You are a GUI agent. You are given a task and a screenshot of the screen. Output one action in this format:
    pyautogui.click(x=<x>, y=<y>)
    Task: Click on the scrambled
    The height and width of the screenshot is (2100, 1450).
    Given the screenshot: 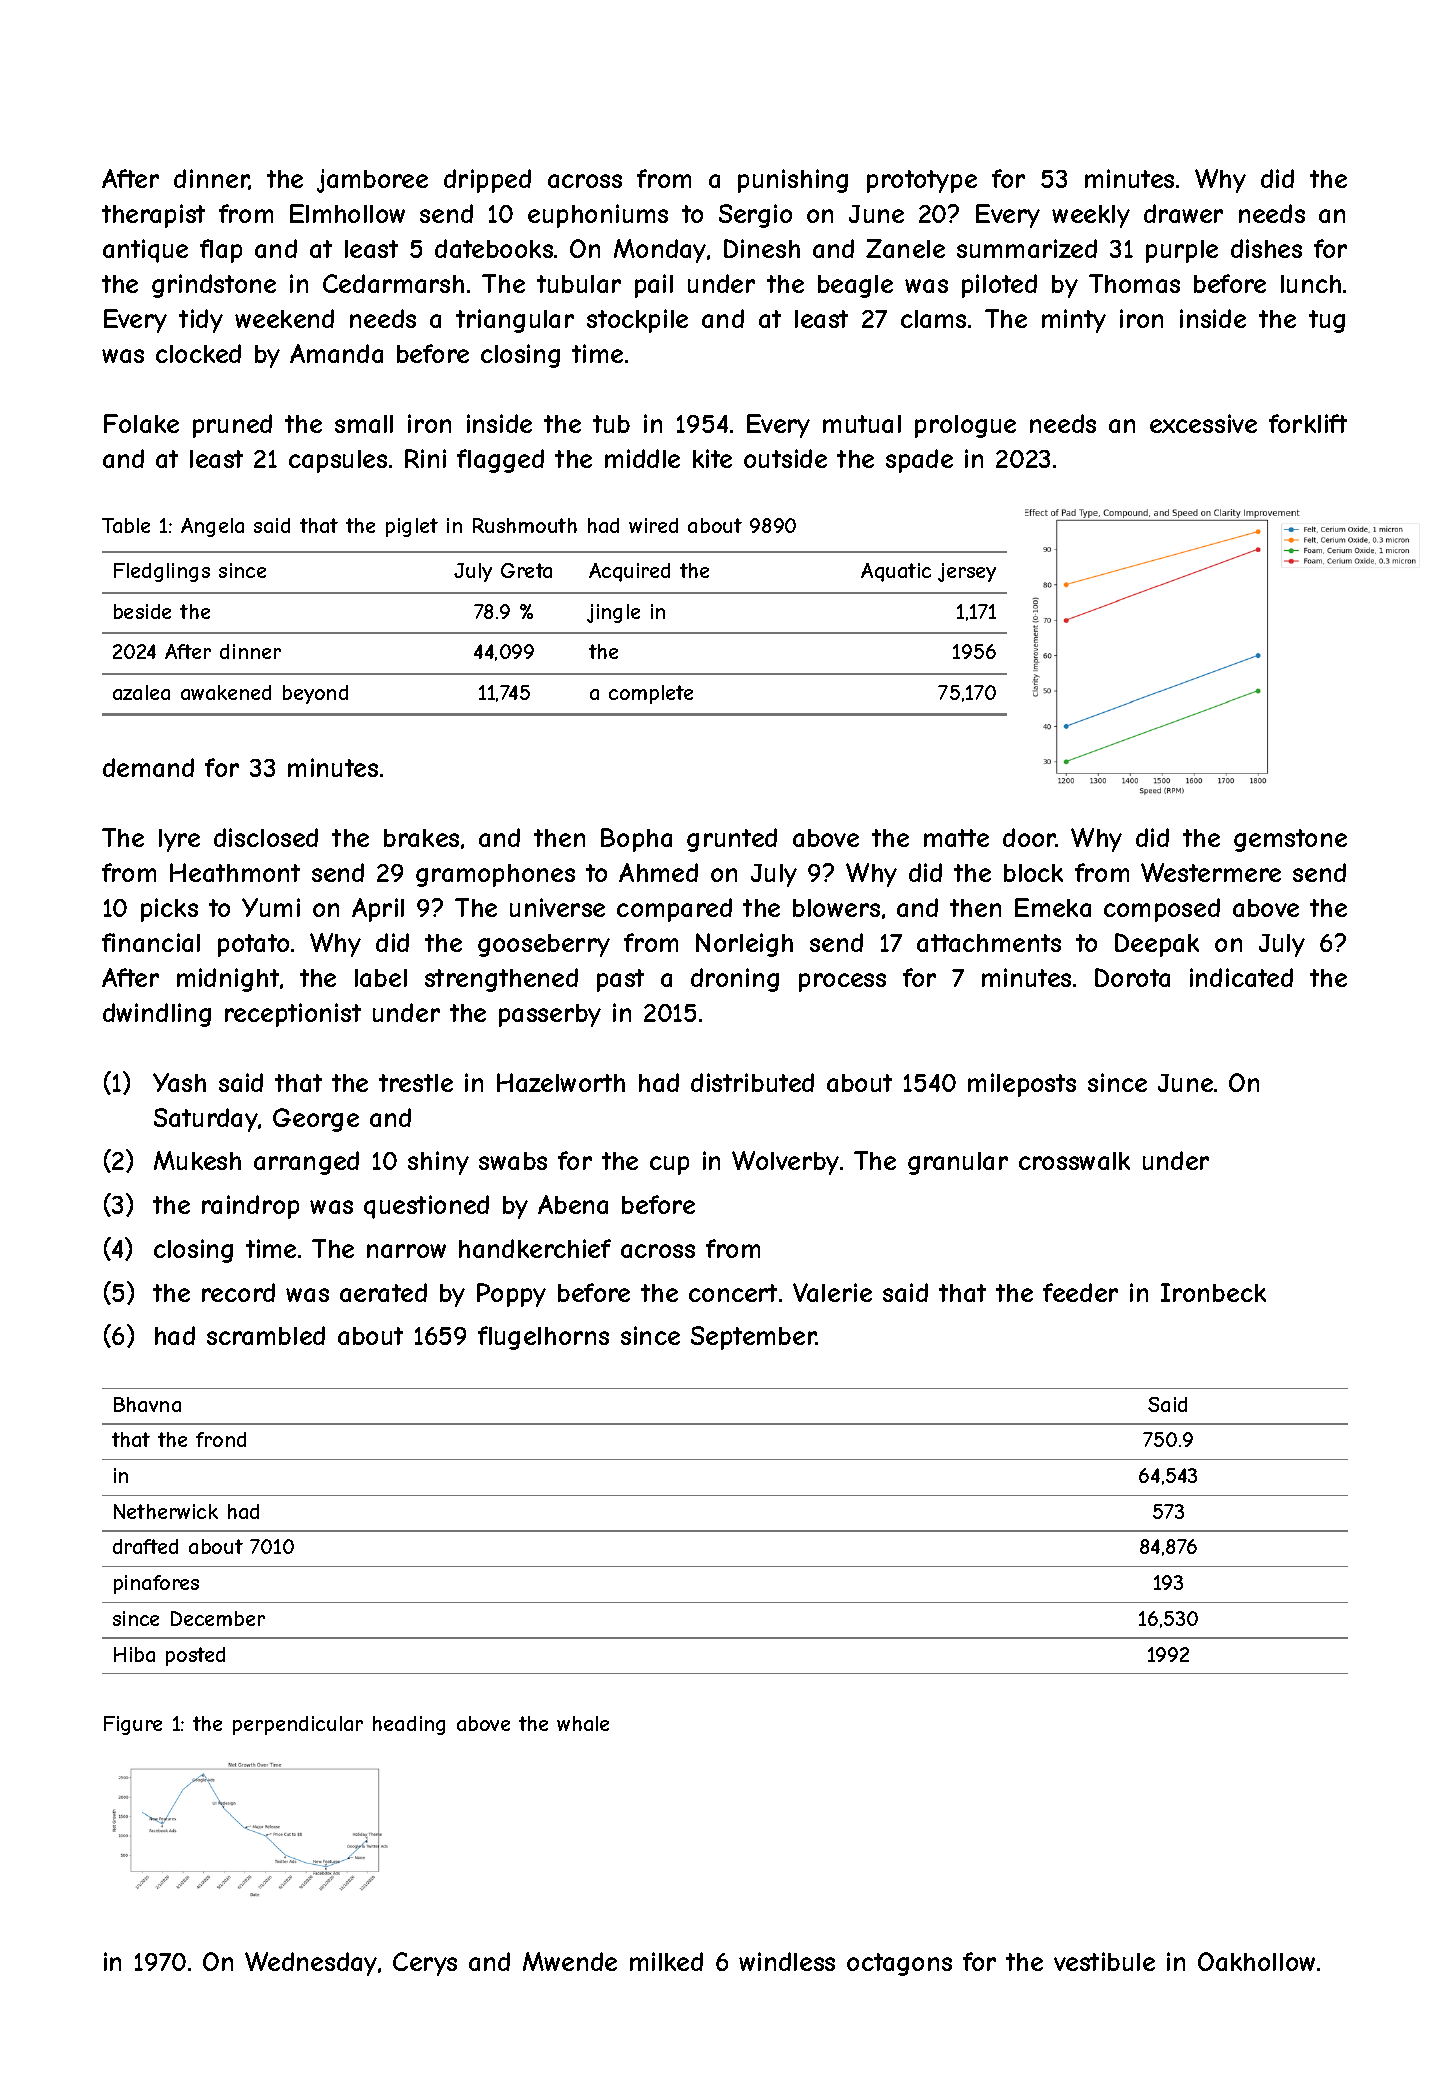 What is the action you would take?
    pyautogui.click(x=266, y=1335)
